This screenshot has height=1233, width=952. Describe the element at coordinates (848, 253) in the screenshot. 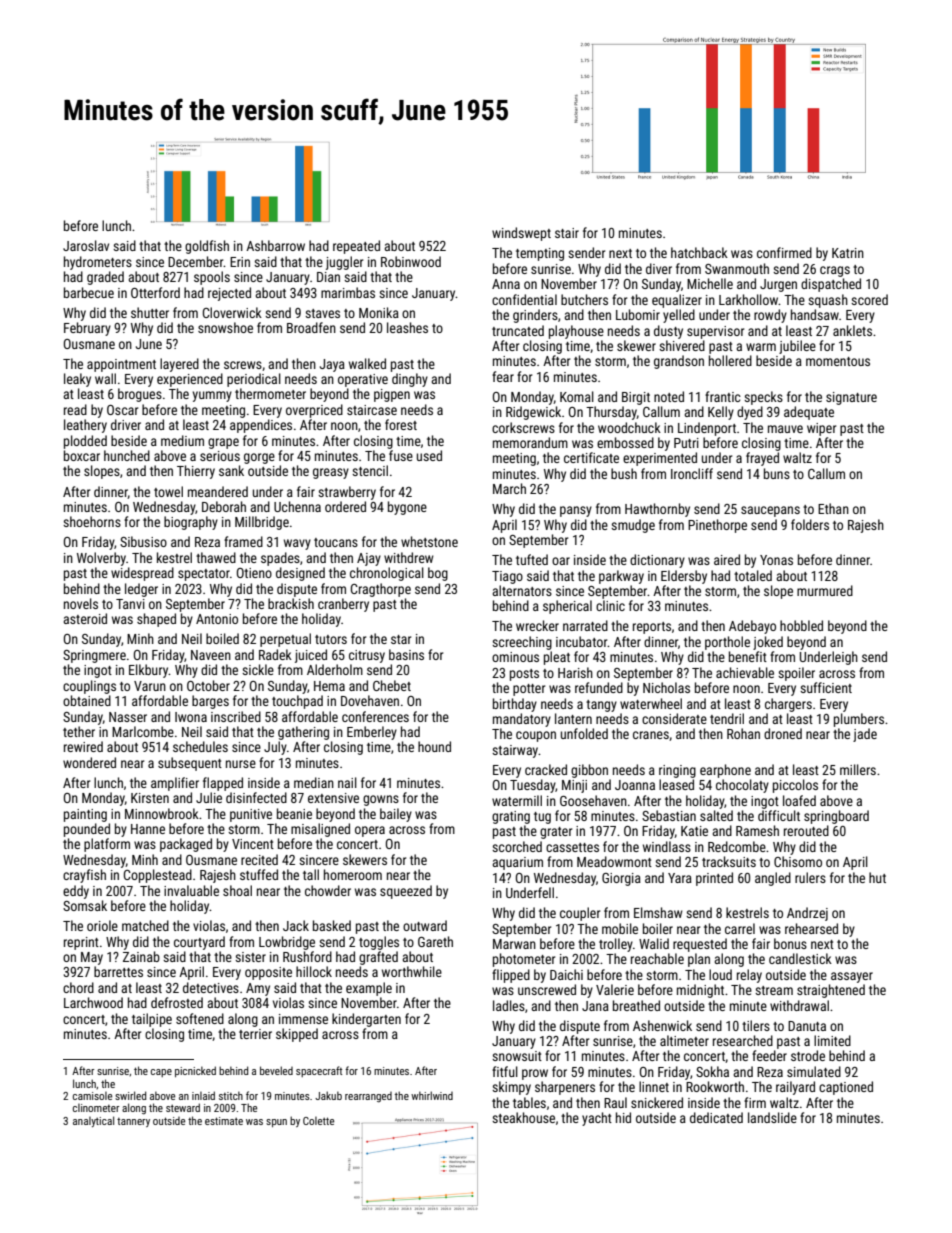

I see `Katrin` at that location.
